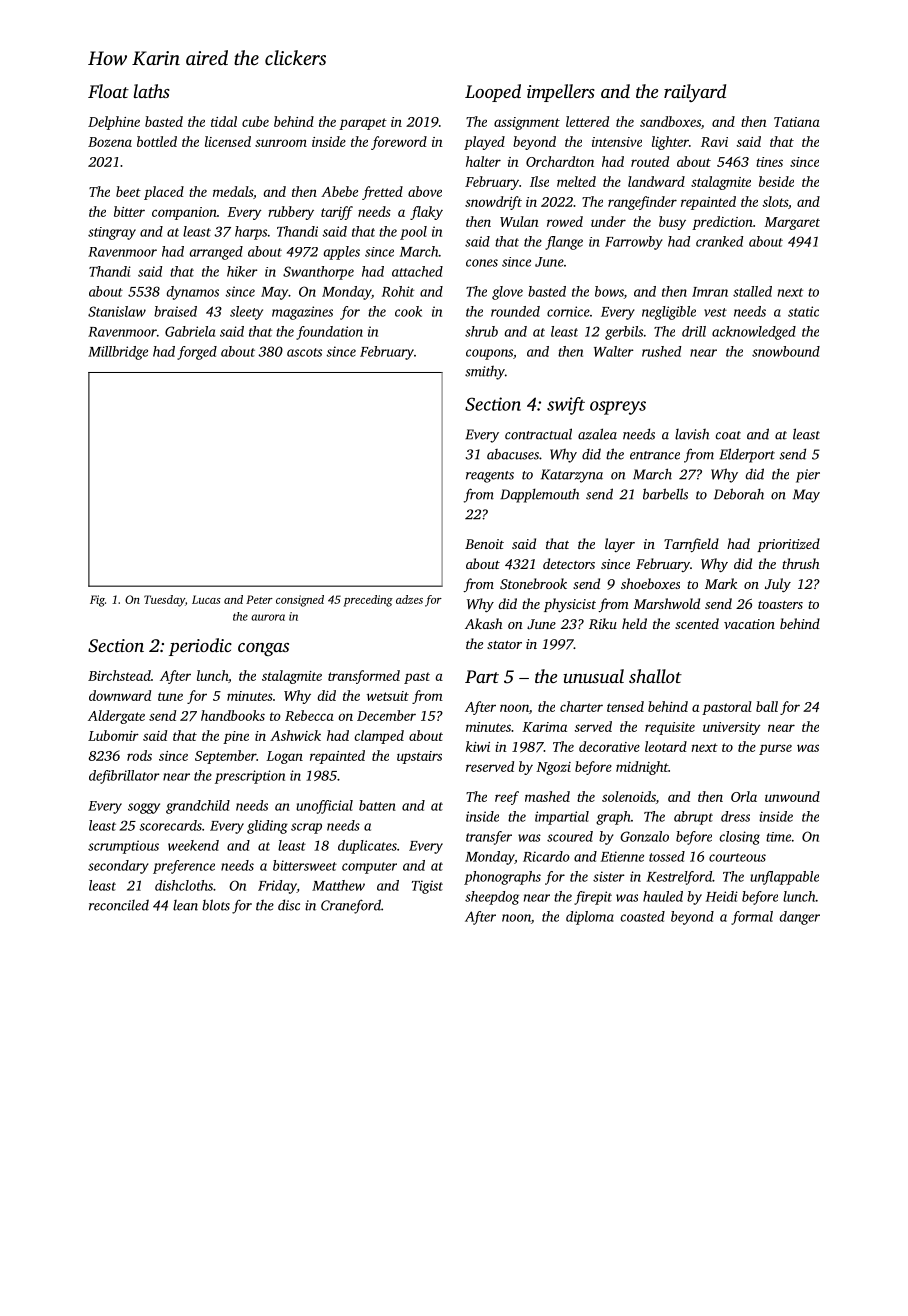 The image size is (908, 1316). What do you see at coordinates (561, 93) in the screenshot?
I see `impellers` at bounding box center [561, 93].
